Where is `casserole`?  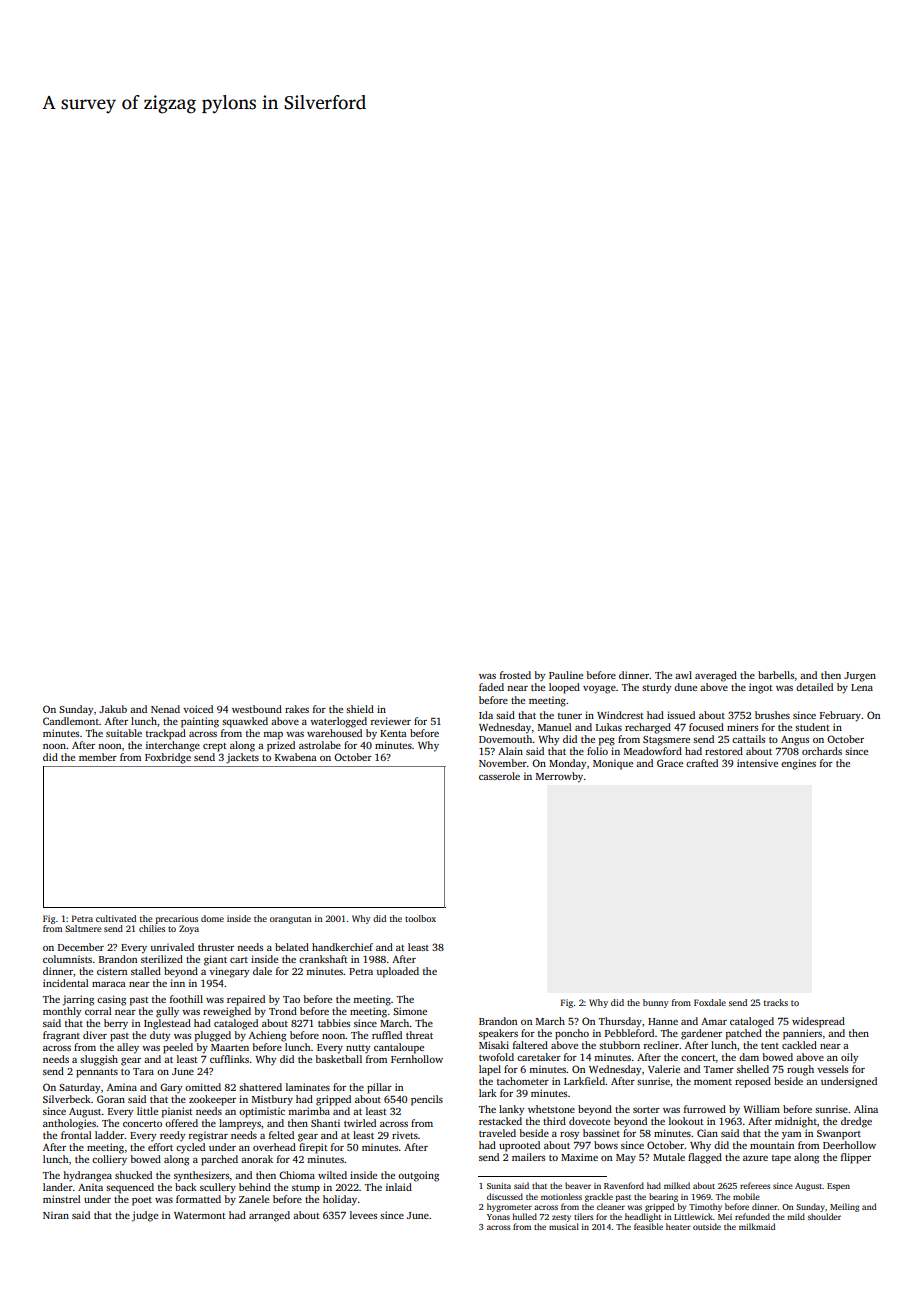
casserole is located at coordinates (499, 776).
